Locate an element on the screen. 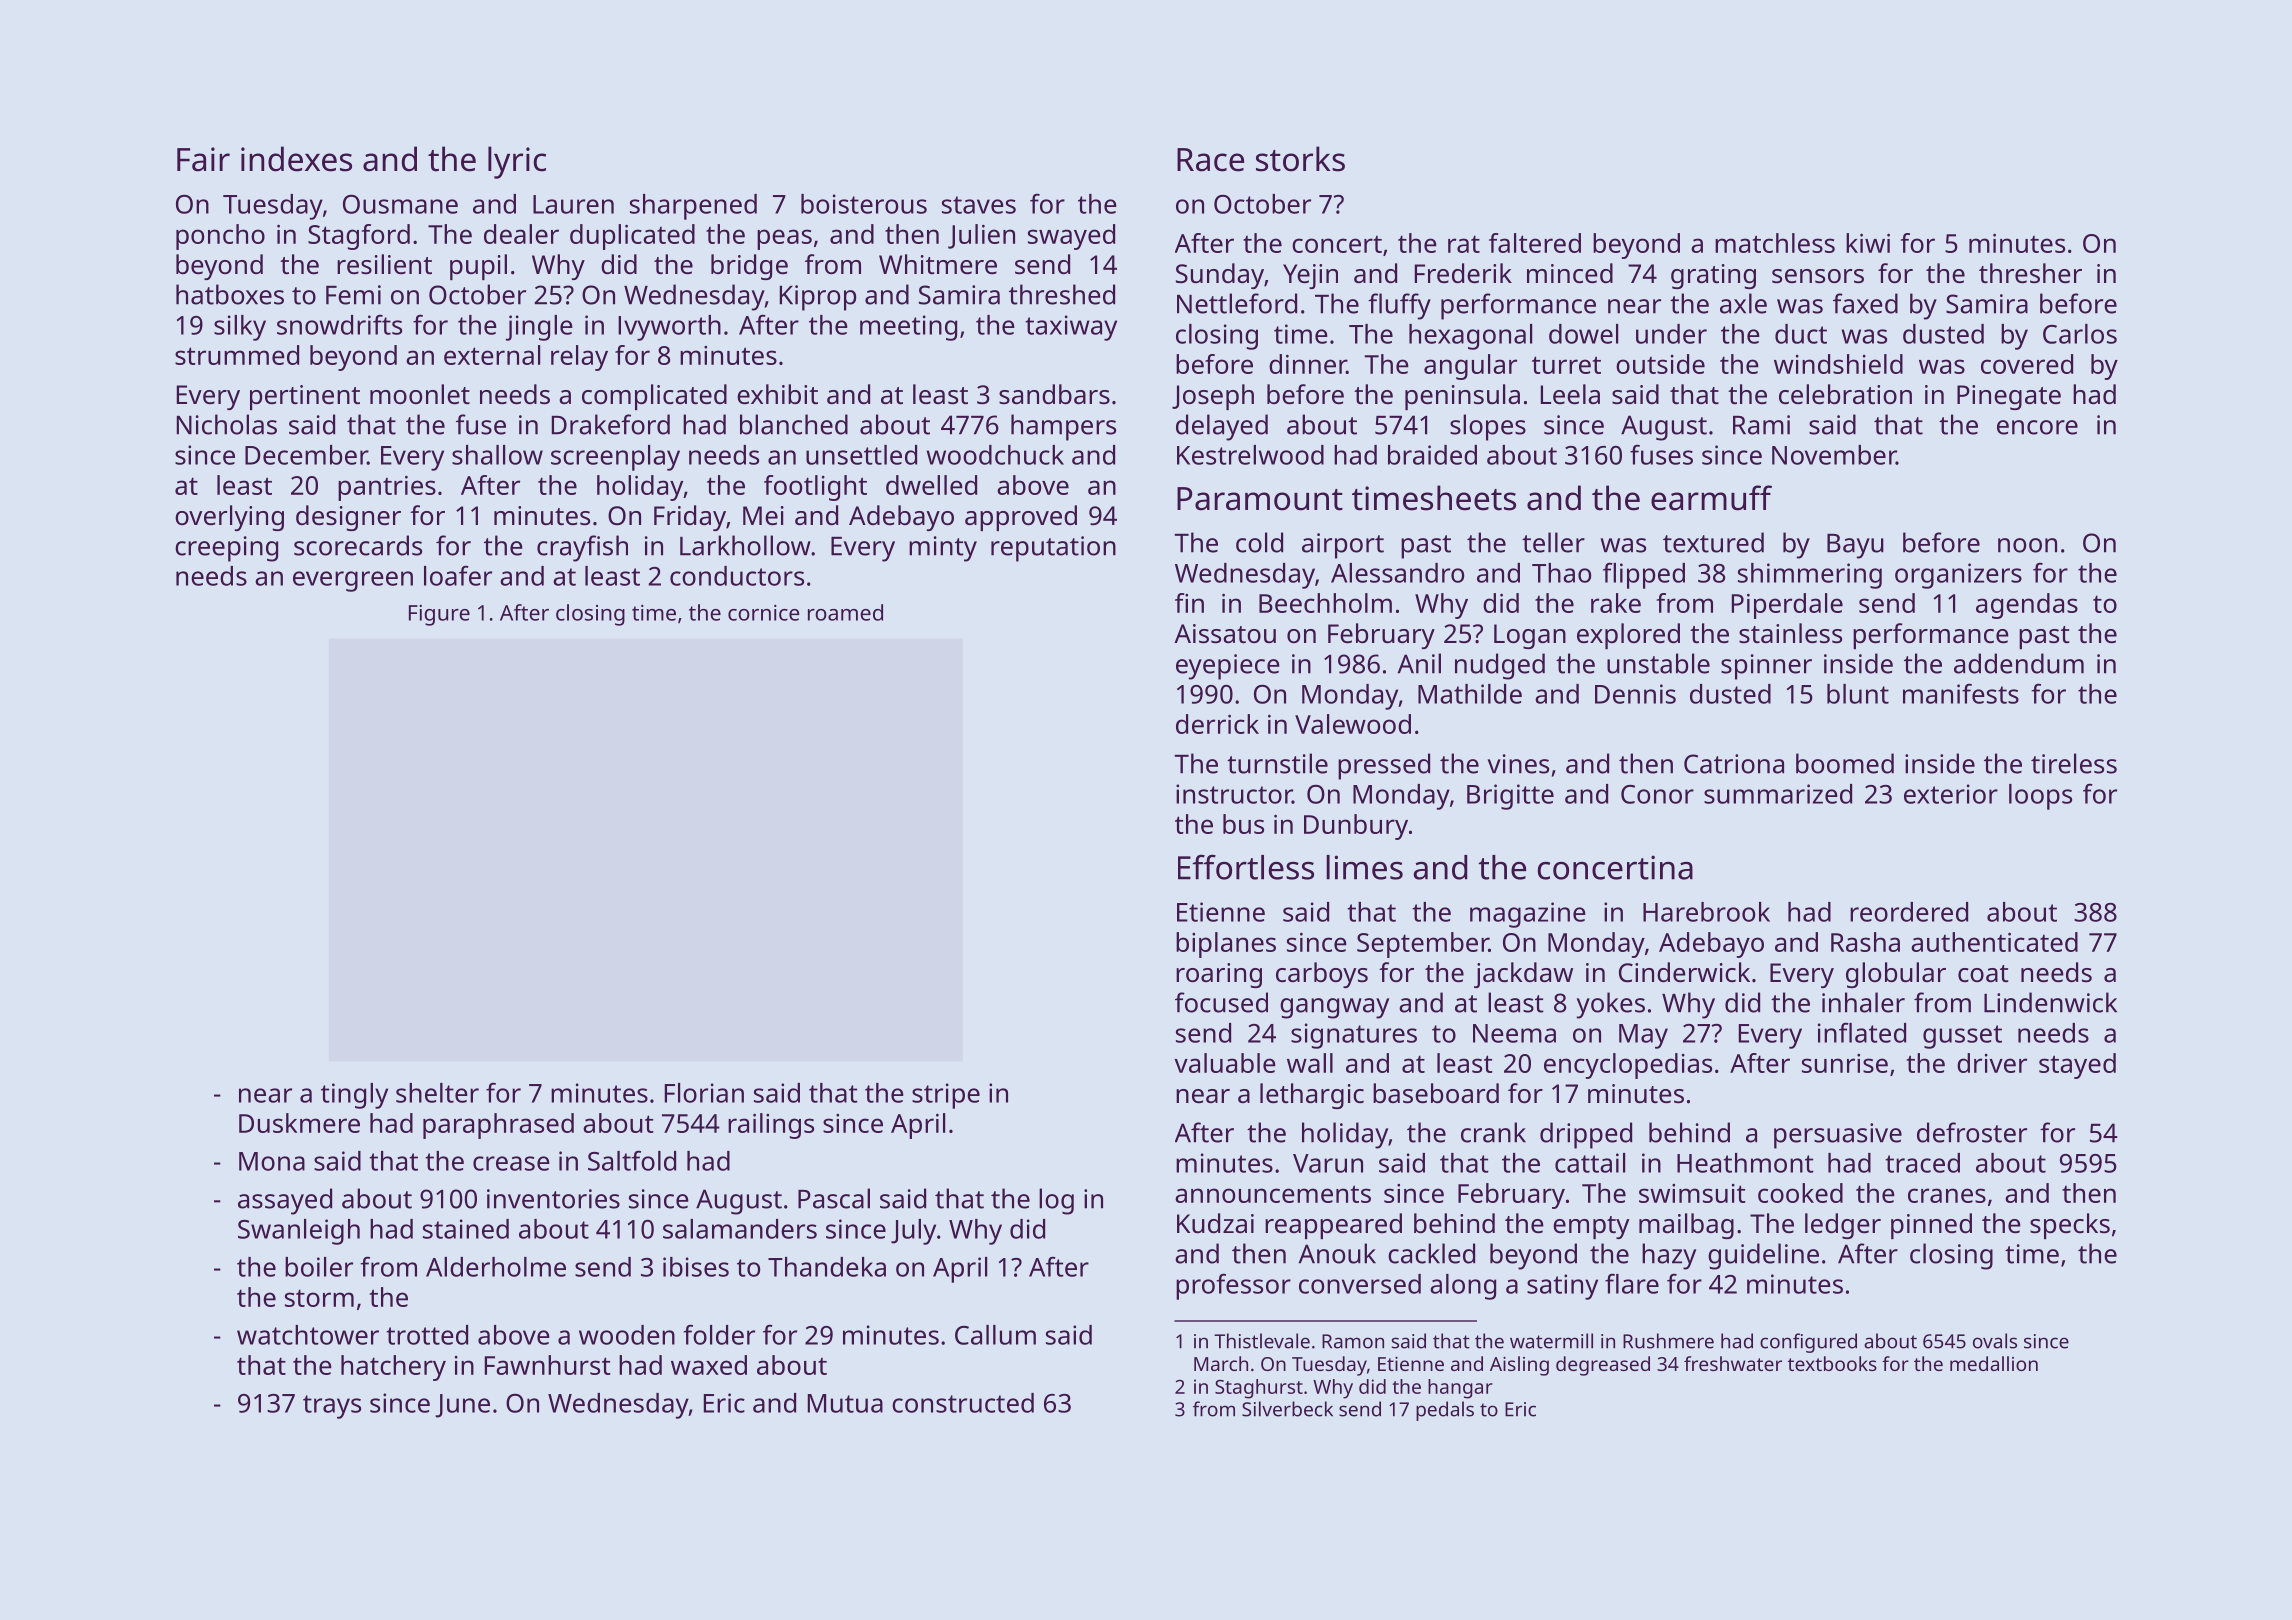 The height and width of the screenshot is (1620, 2292). waxed is located at coordinates (709, 1365).
